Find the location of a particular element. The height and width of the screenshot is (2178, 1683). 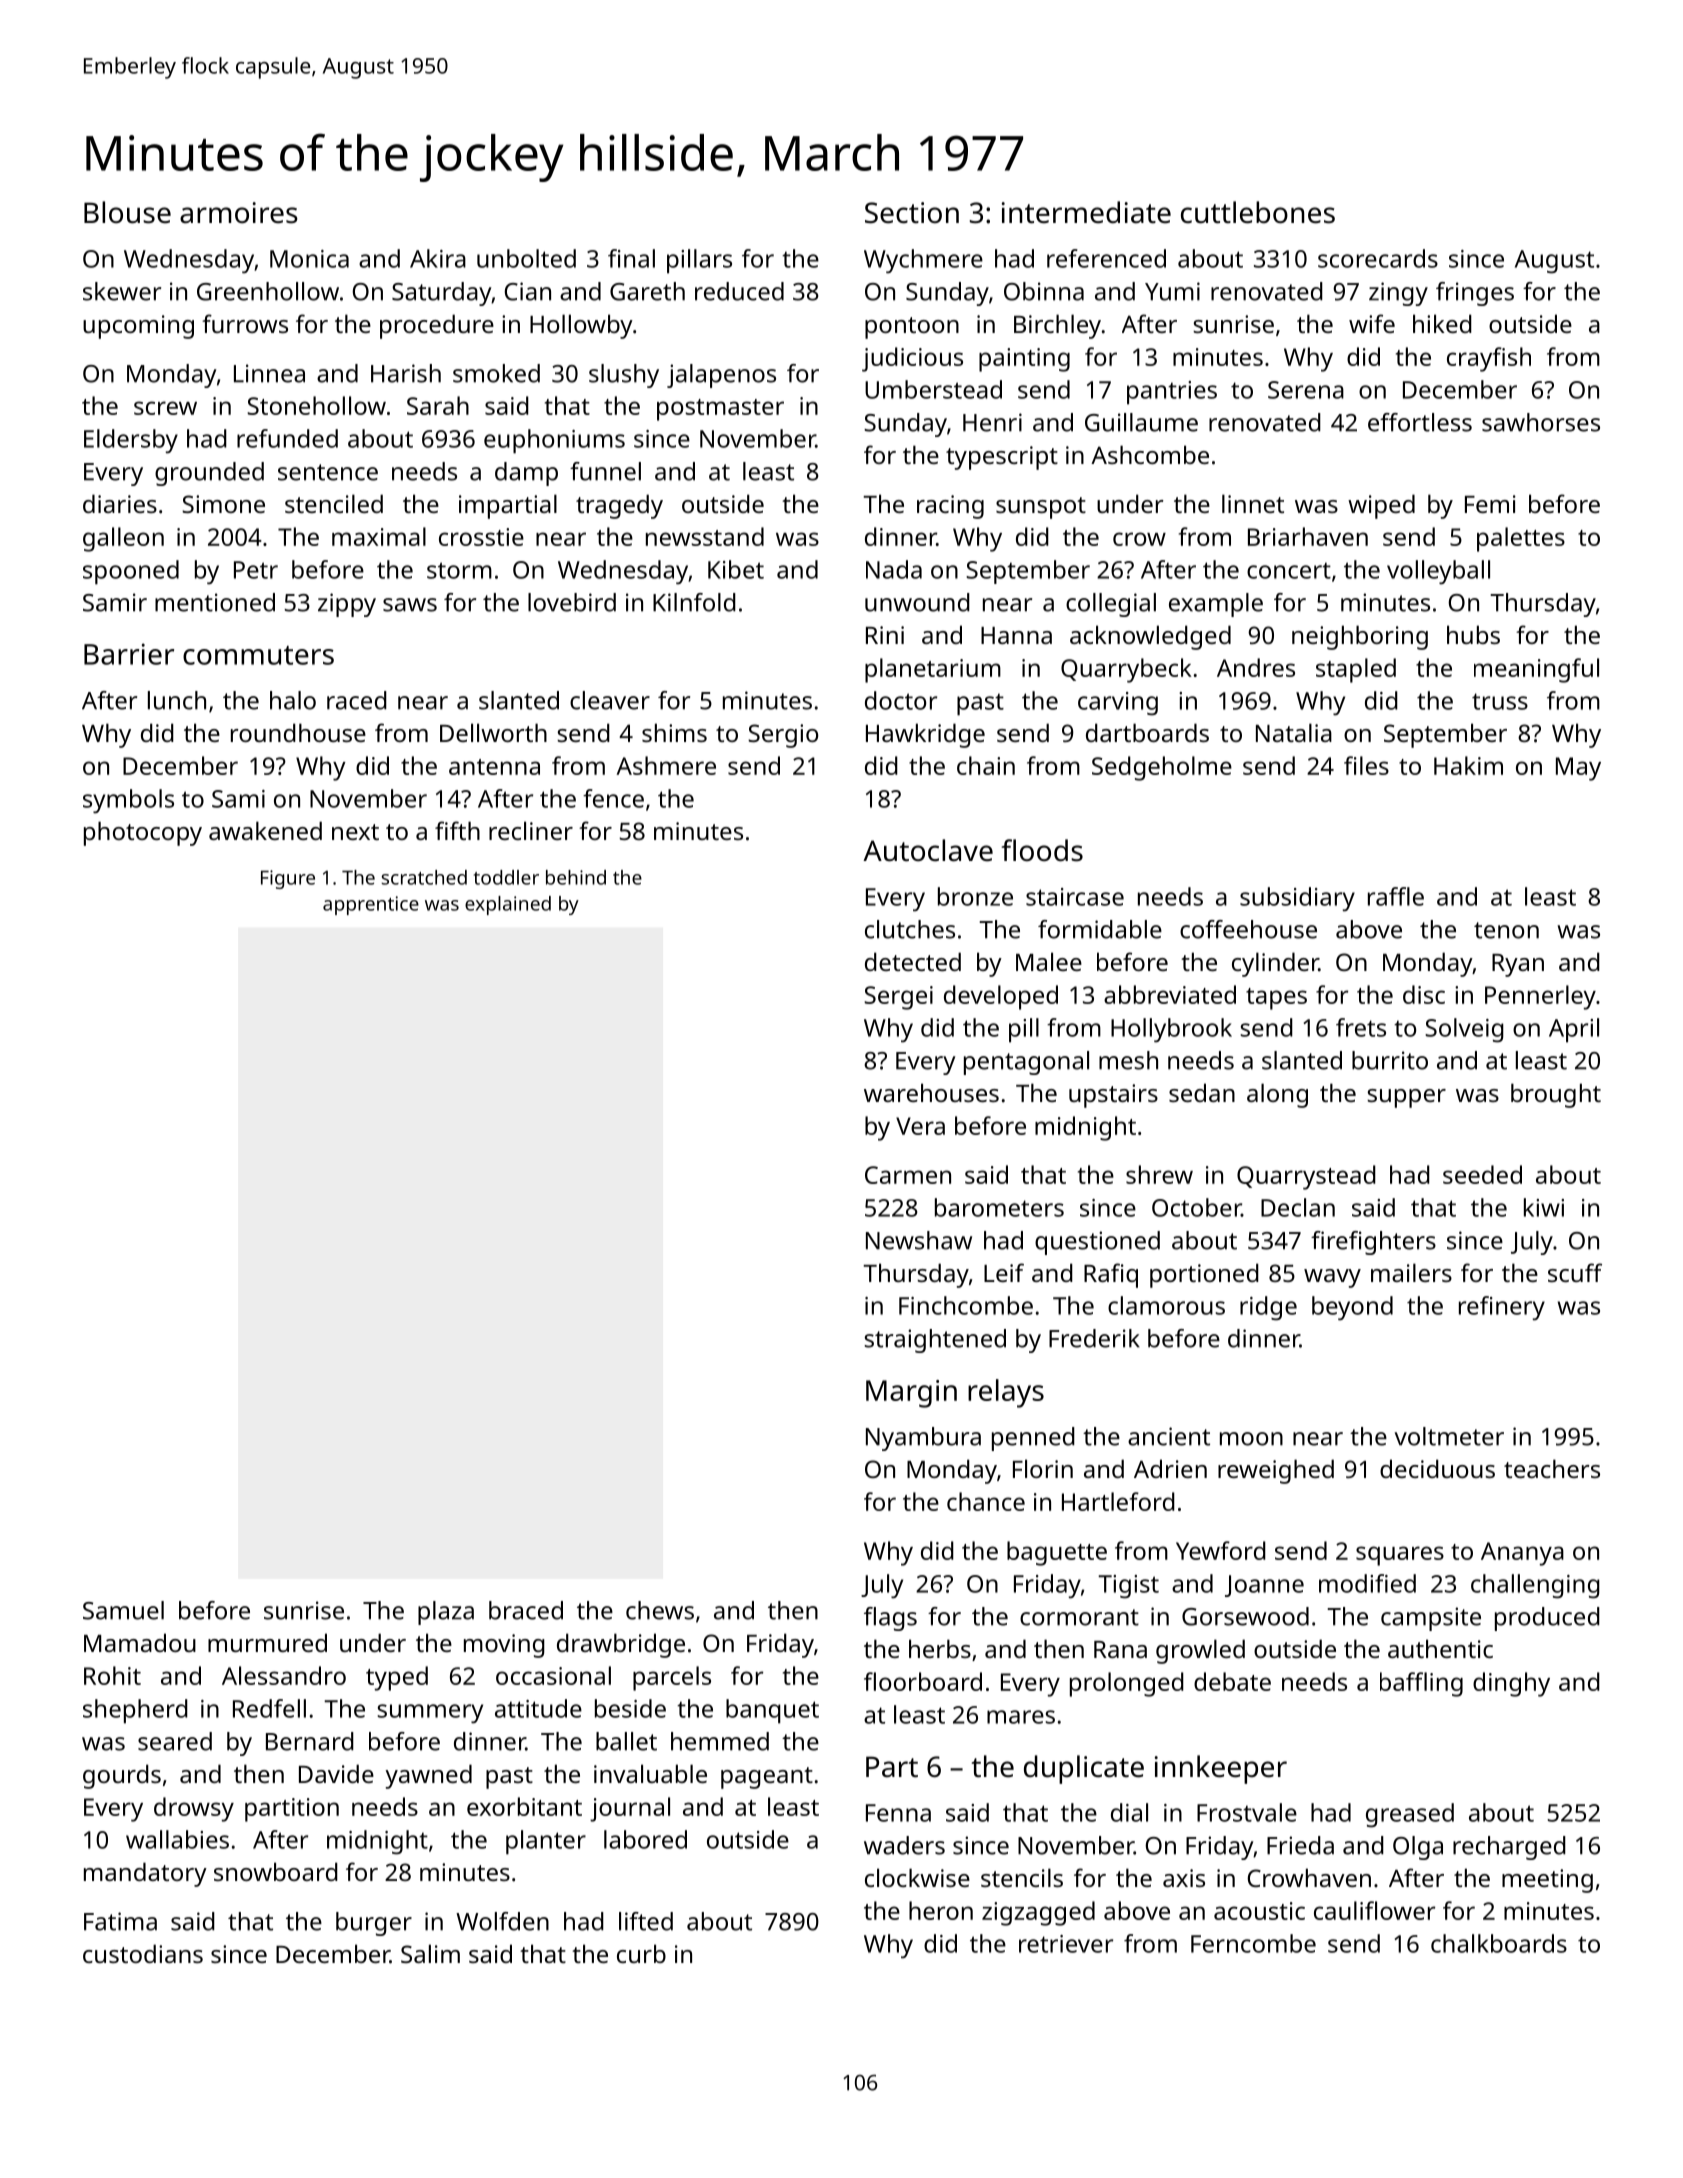

Vera is located at coordinates (920, 1126).
